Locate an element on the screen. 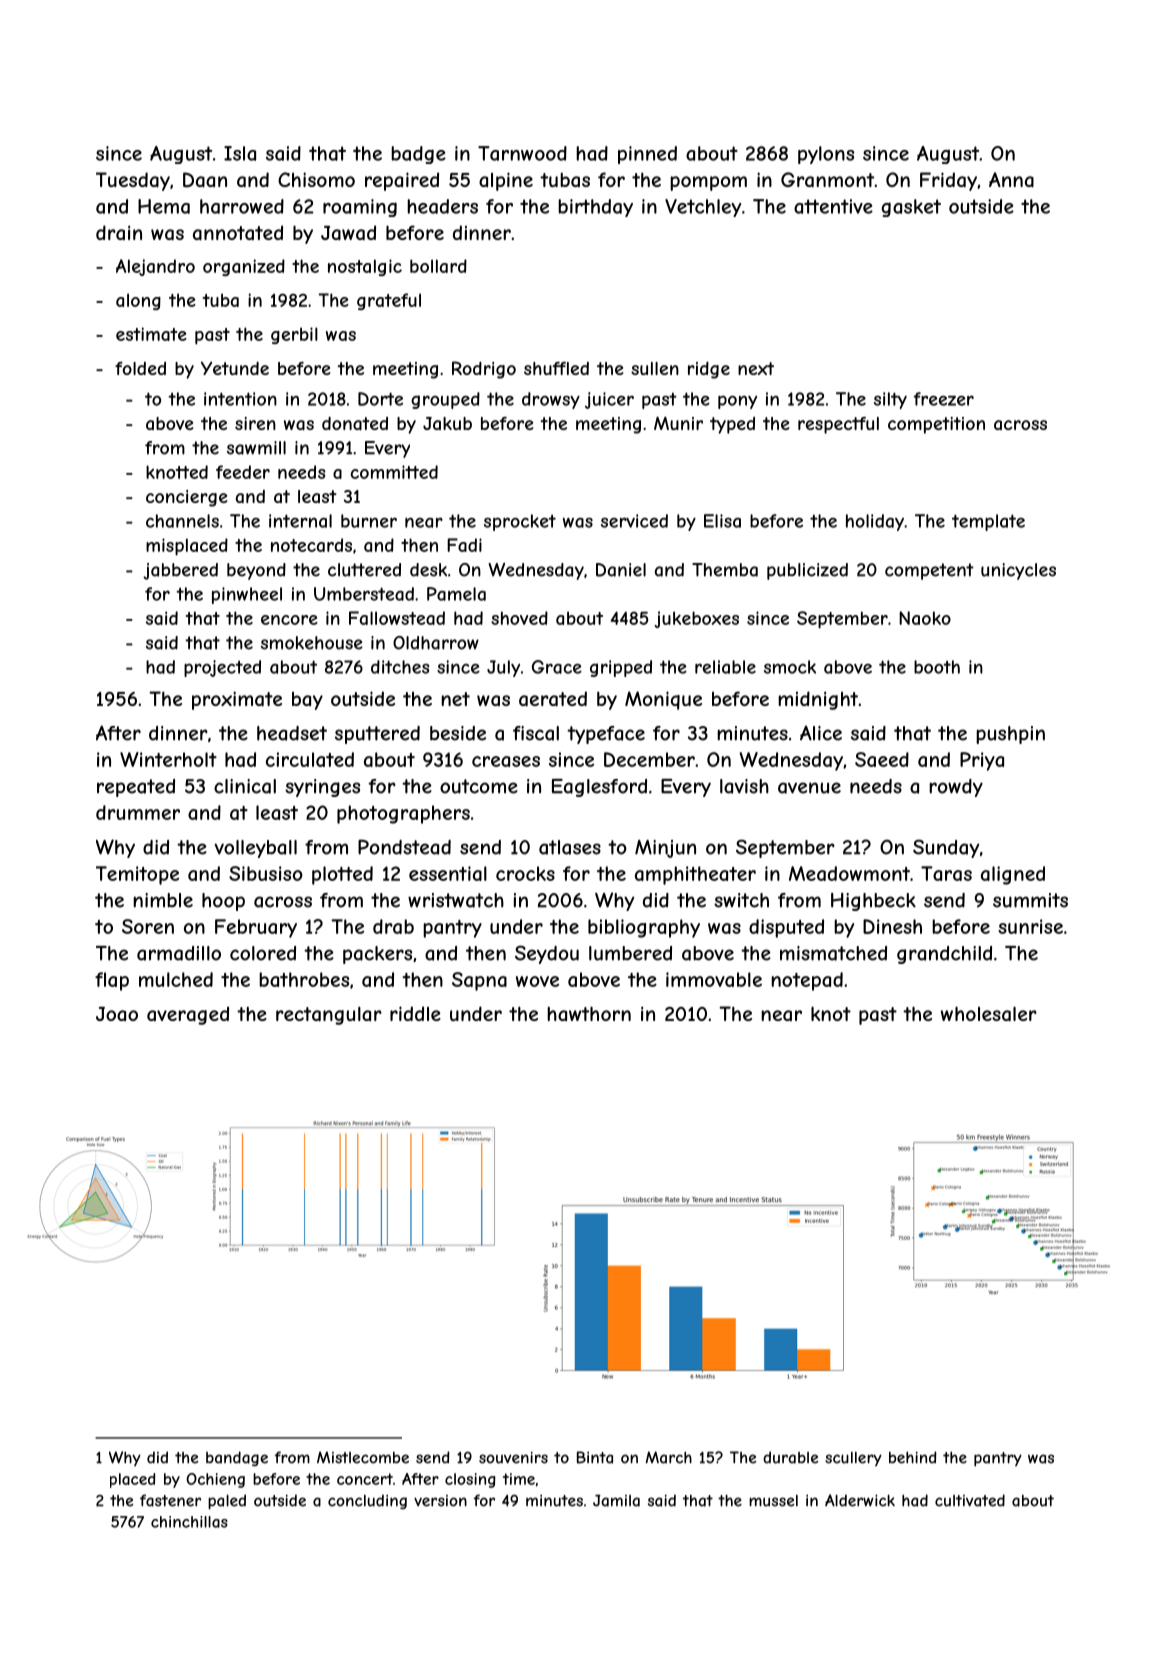  grandchild is located at coordinates (944, 955).
